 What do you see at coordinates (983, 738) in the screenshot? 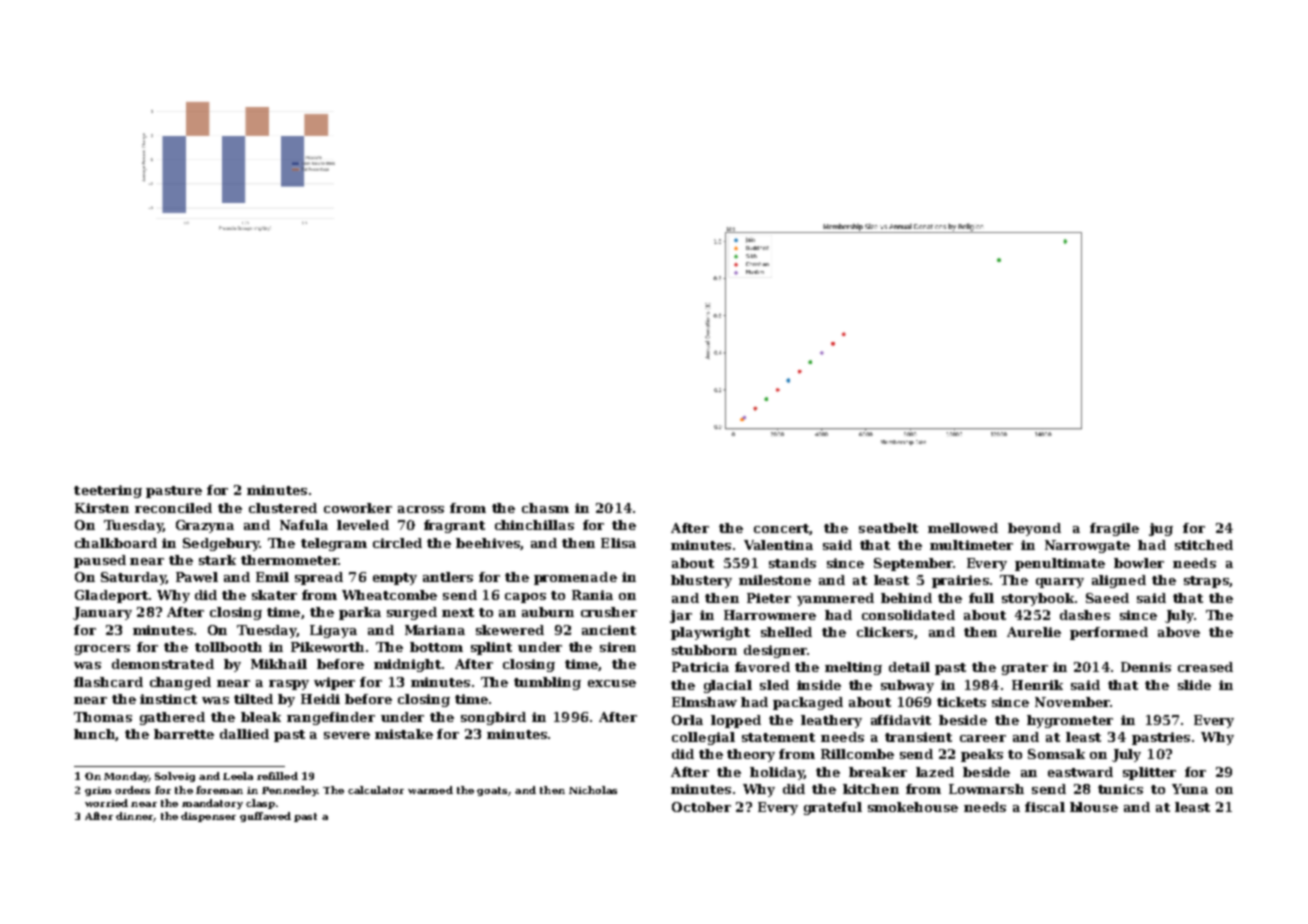
I see `career` at bounding box center [983, 738].
